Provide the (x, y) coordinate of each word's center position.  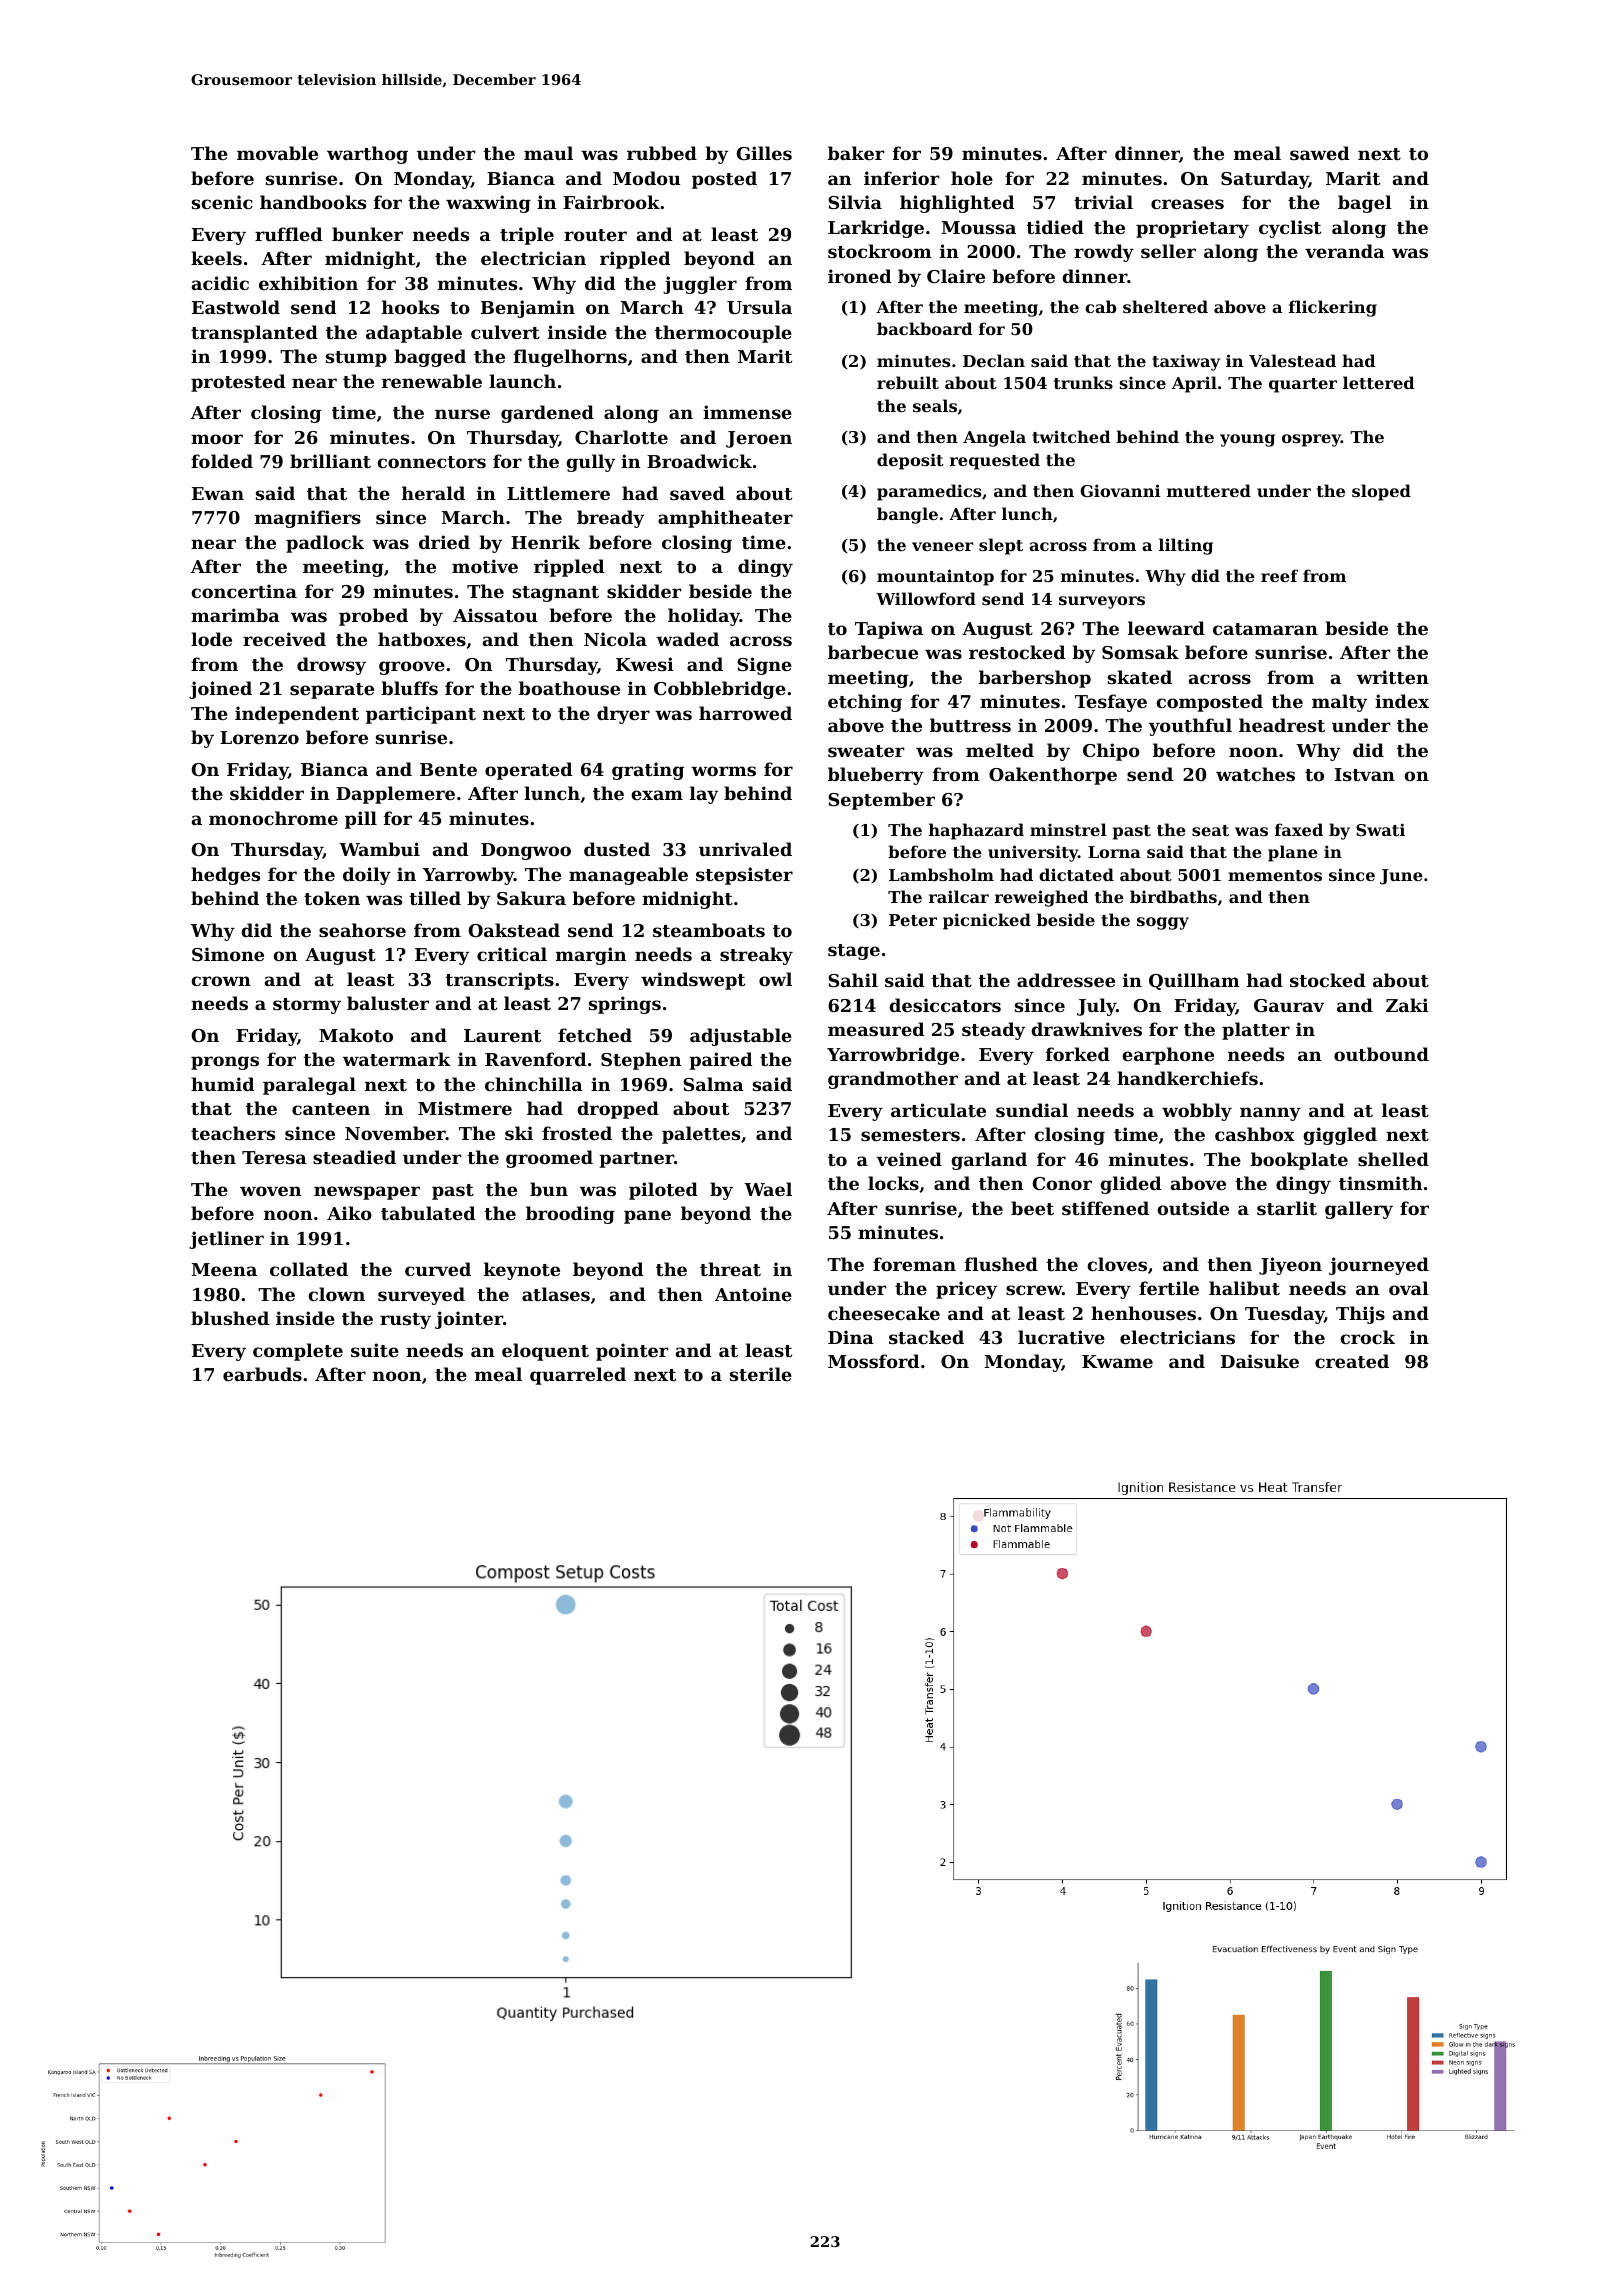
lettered (1378, 382)
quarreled (578, 1376)
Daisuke (1260, 1361)
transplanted (254, 334)
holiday (704, 617)
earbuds (262, 1374)
